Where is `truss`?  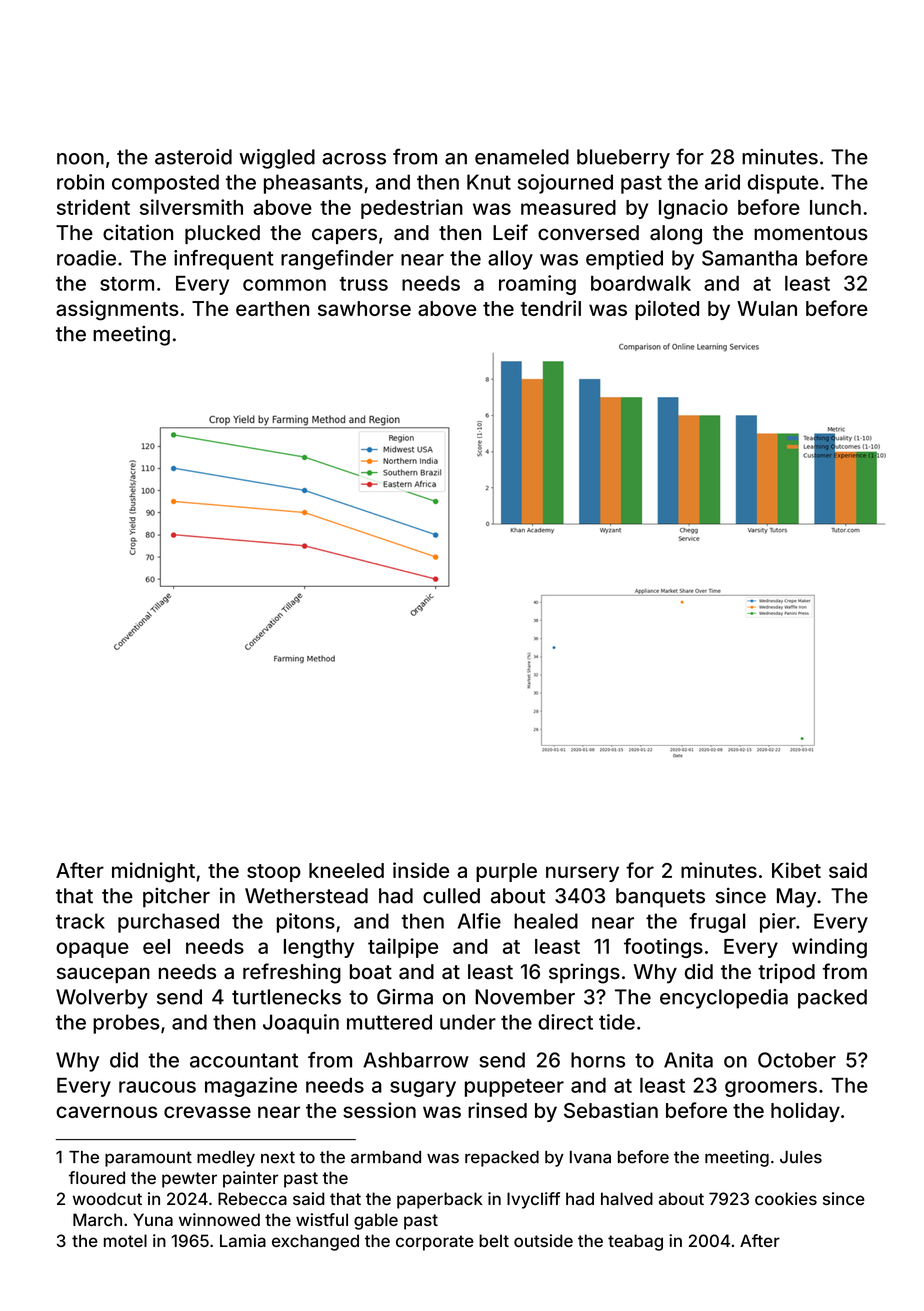 truss is located at coordinates (364, 284).
